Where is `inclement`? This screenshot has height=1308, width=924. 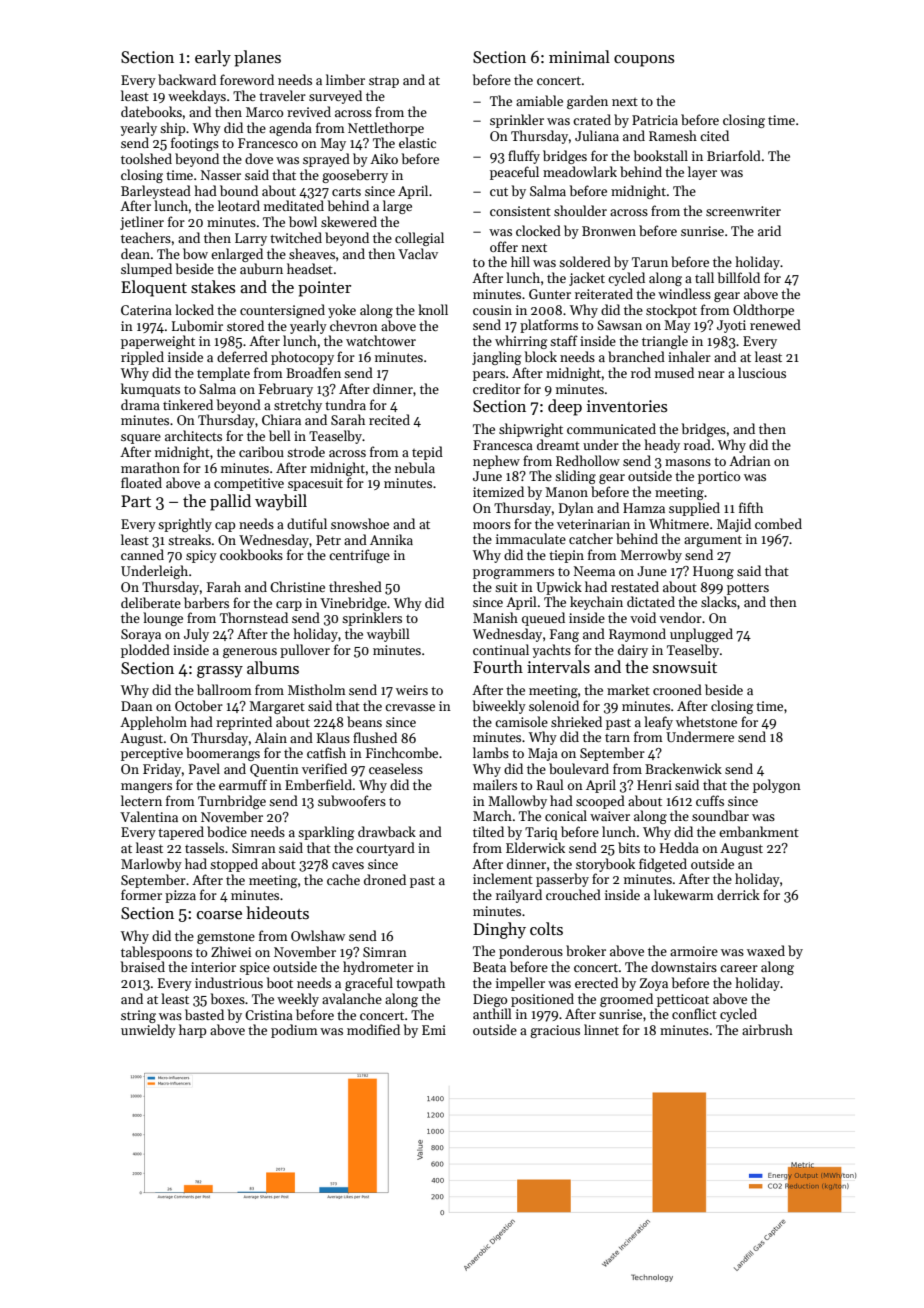
inclement is located at coordinates (503, 878).
